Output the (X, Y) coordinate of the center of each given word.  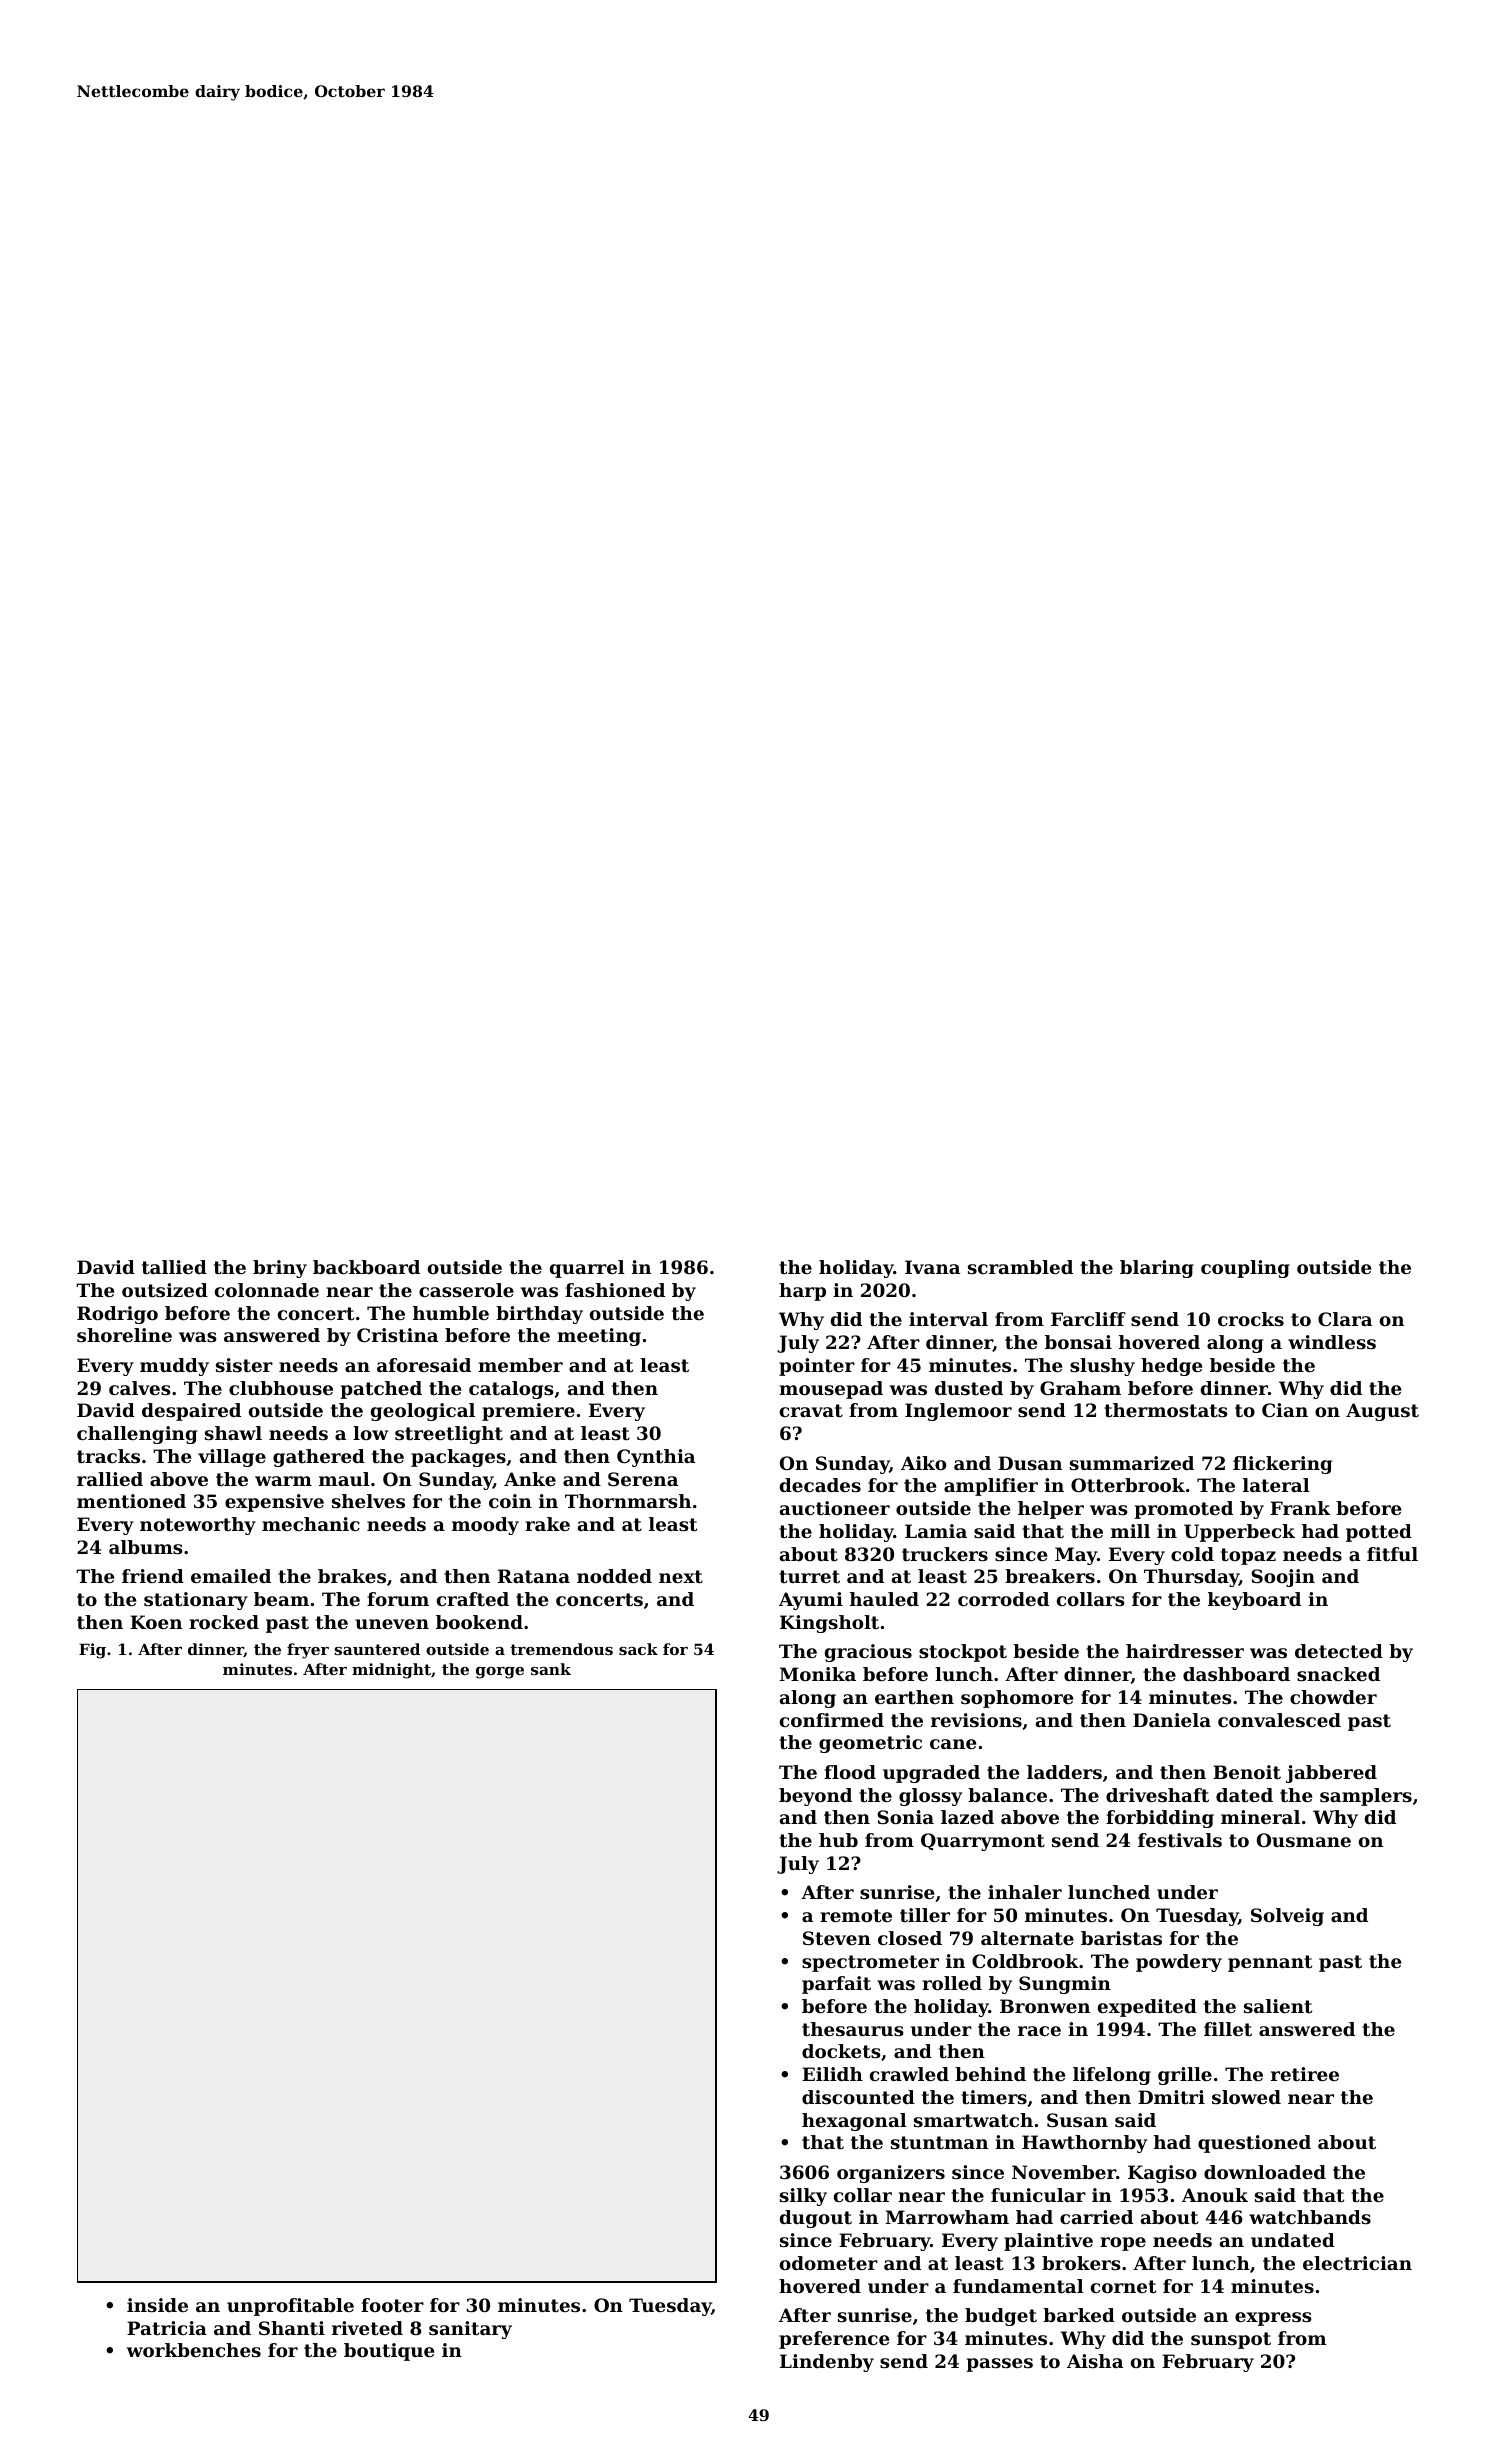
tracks (108, 1456)
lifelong (1112, 2076)
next (681, 1576)
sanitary (470, 2330)
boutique (389, 2352)
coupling (1245, 1269)
